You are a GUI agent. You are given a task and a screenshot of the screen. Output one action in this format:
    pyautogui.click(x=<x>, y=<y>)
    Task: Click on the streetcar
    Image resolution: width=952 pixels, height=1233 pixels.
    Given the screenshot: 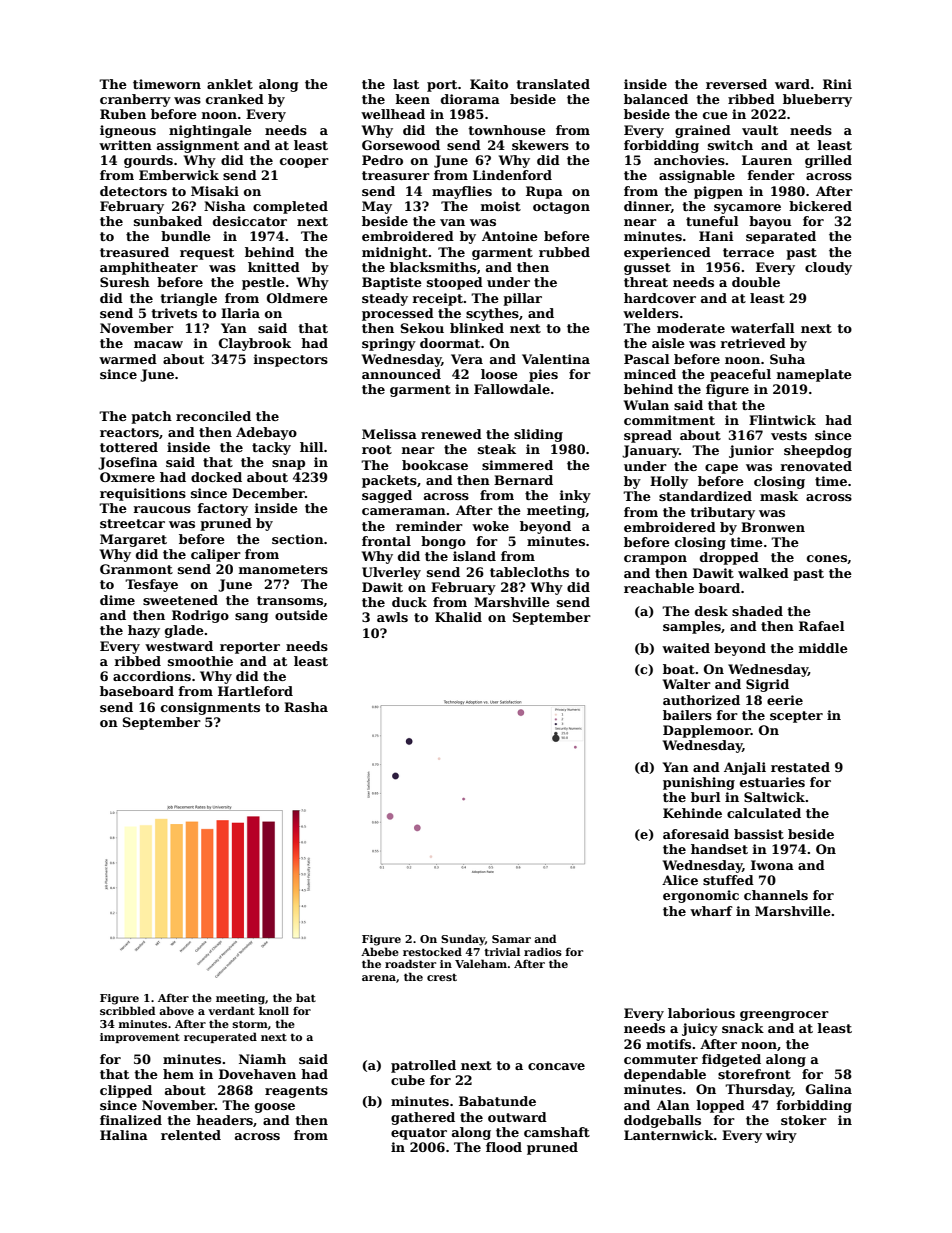 What is the action you would take?
    pyautogui.click(x=132, y=523)
